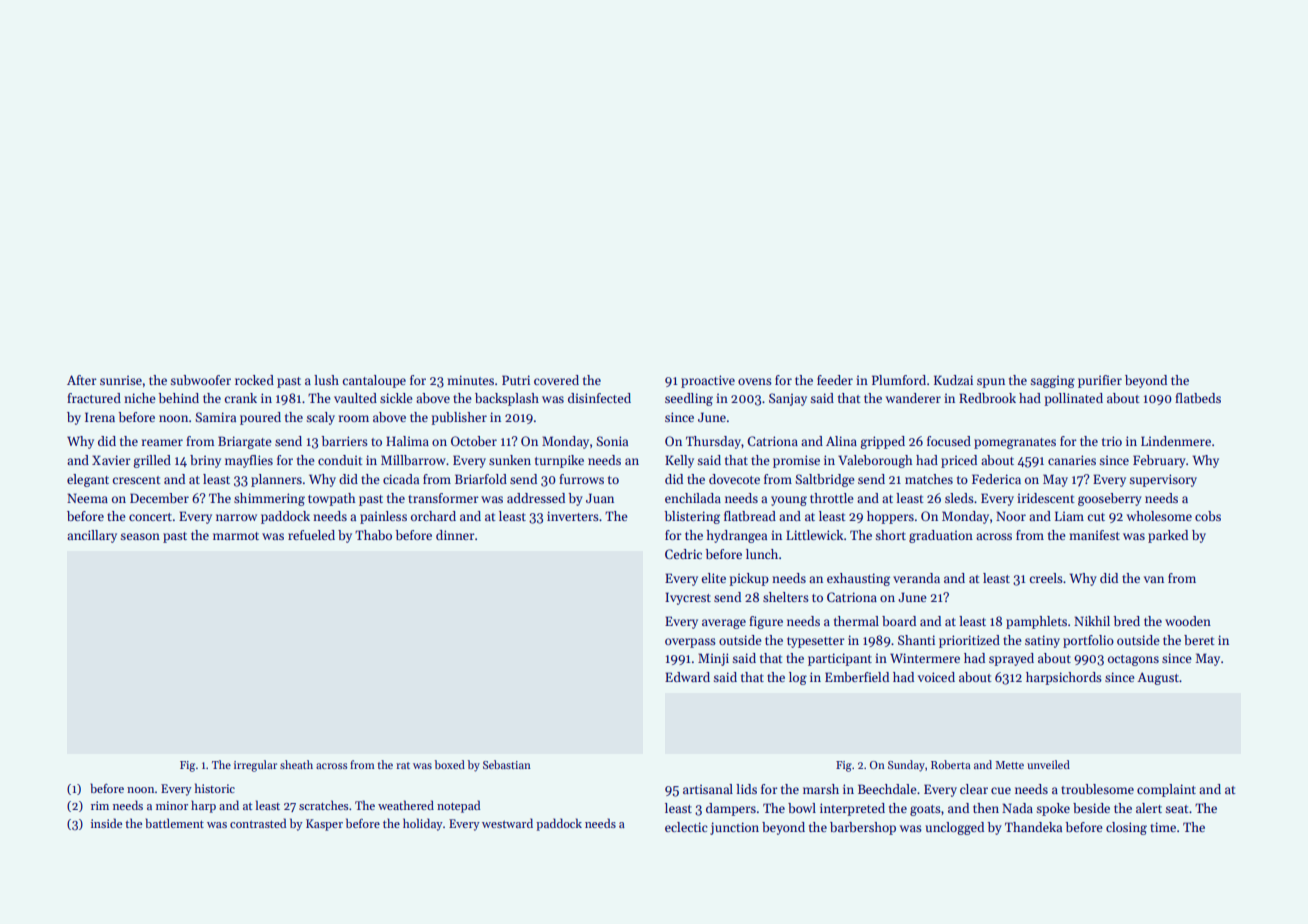  I want to click on refueled, so click(311, 535).
